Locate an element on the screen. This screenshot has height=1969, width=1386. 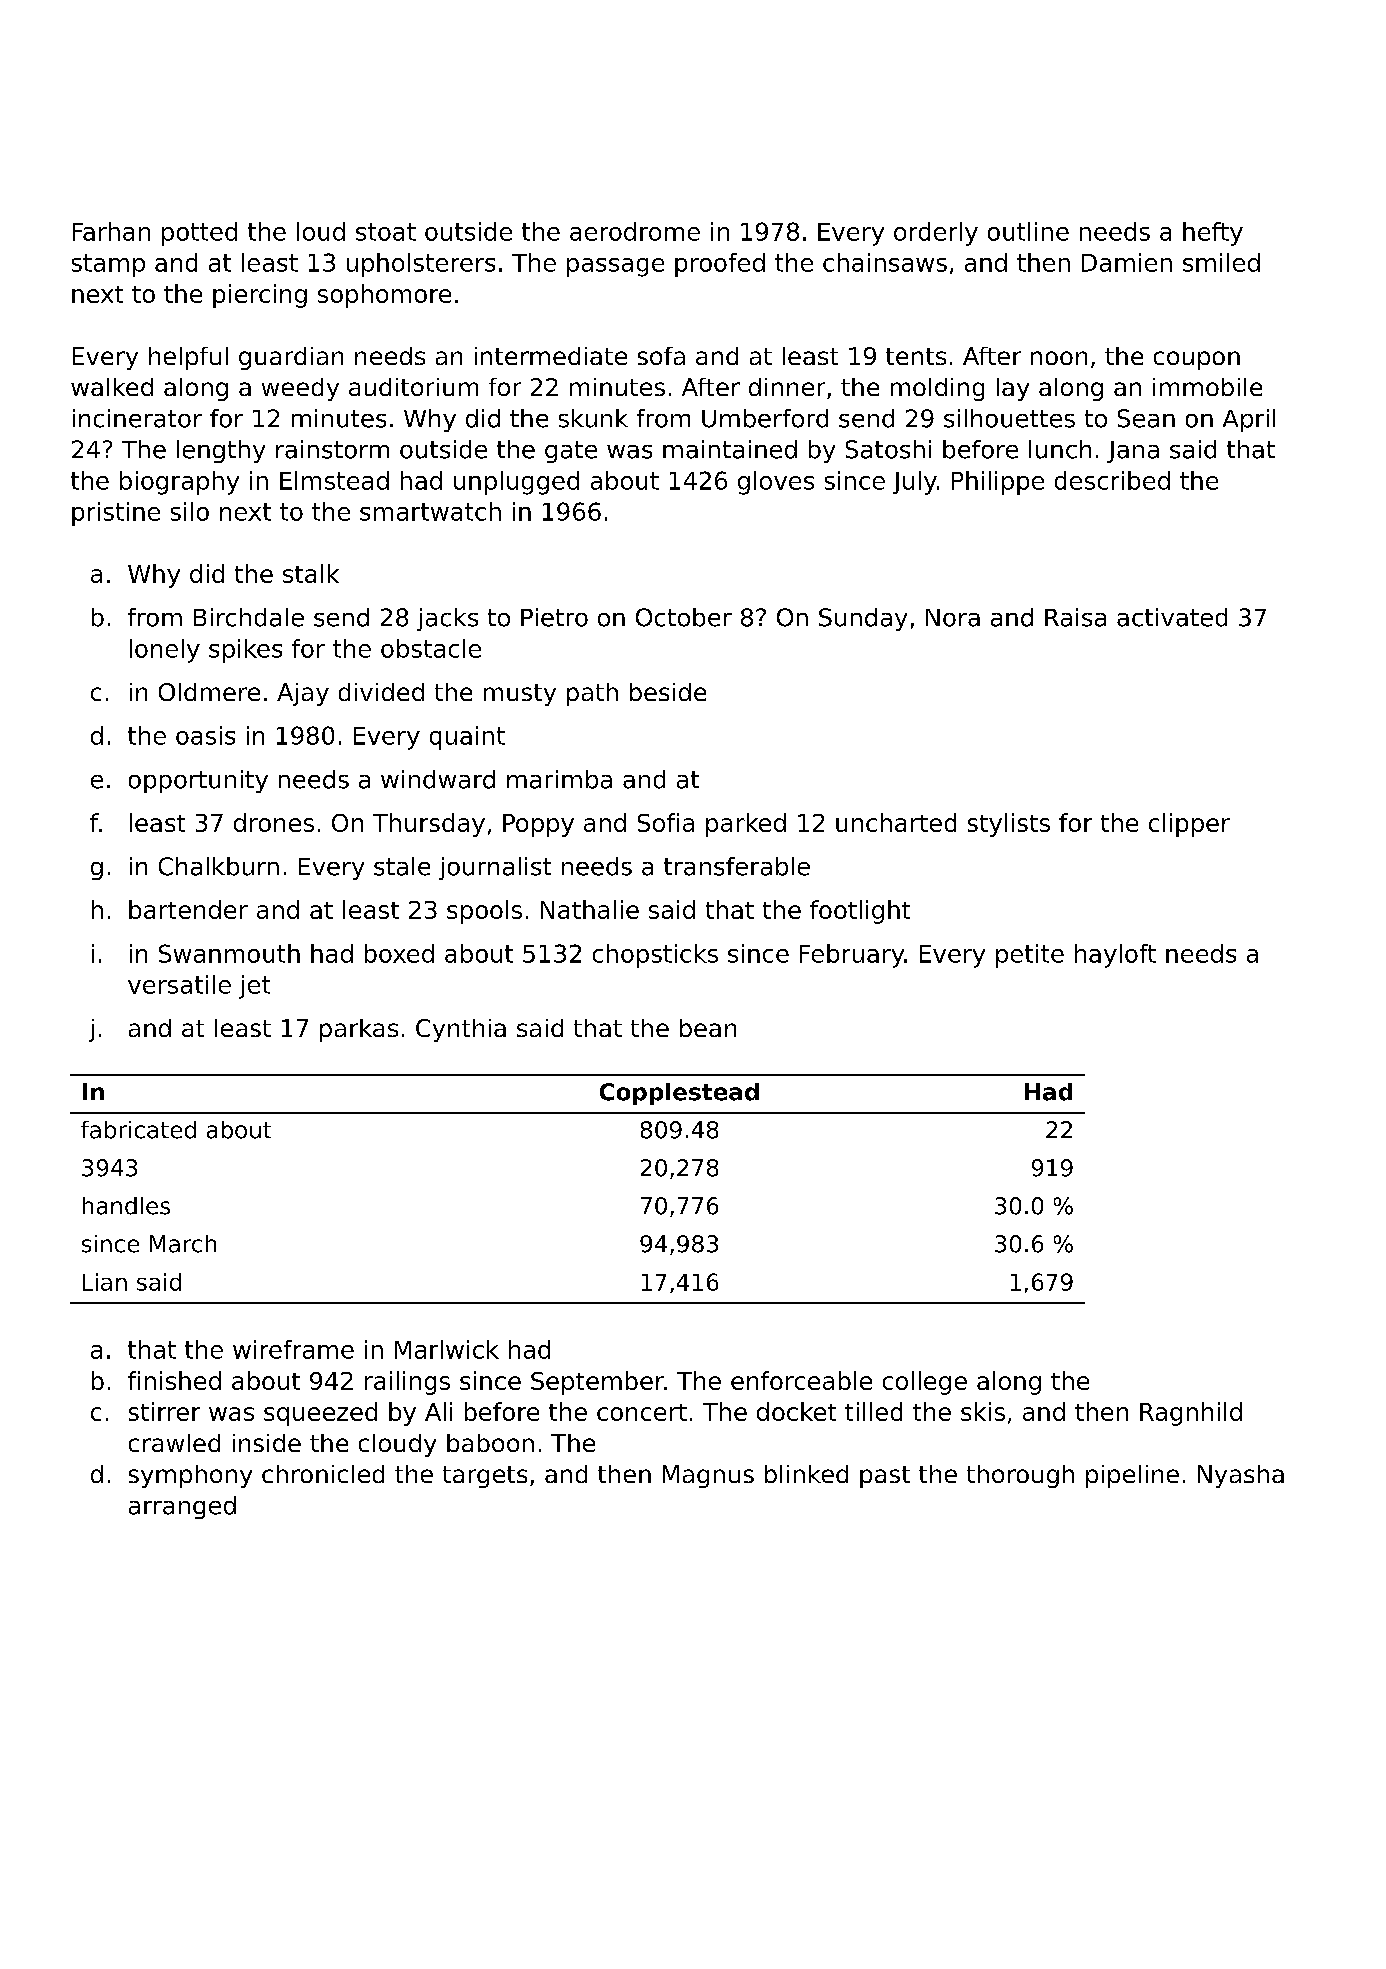
targets is located at coordinates (485, 1477).
